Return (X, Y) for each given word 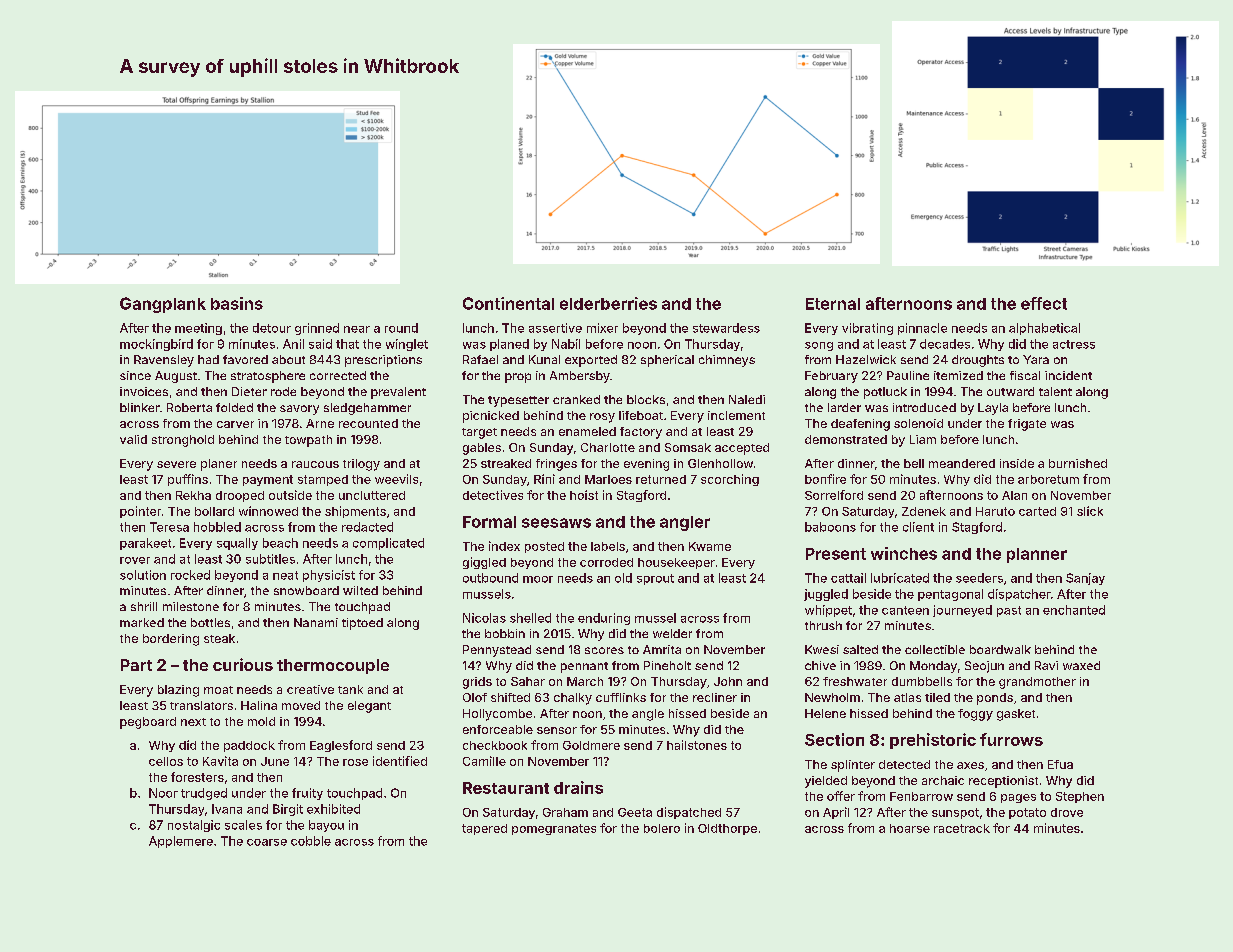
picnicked (491, 417)
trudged (204, 794)
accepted (742, 449)
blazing (178, 691)
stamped (323, 480)
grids (477, 683)
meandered (962, 463)
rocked (190, 575)
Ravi (1046, 665)
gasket (1016, 715)
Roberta (189, 407)
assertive (555, 328)
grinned (317, 329)
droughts (978, 361)
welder (672, 633)
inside (1017, 463)
